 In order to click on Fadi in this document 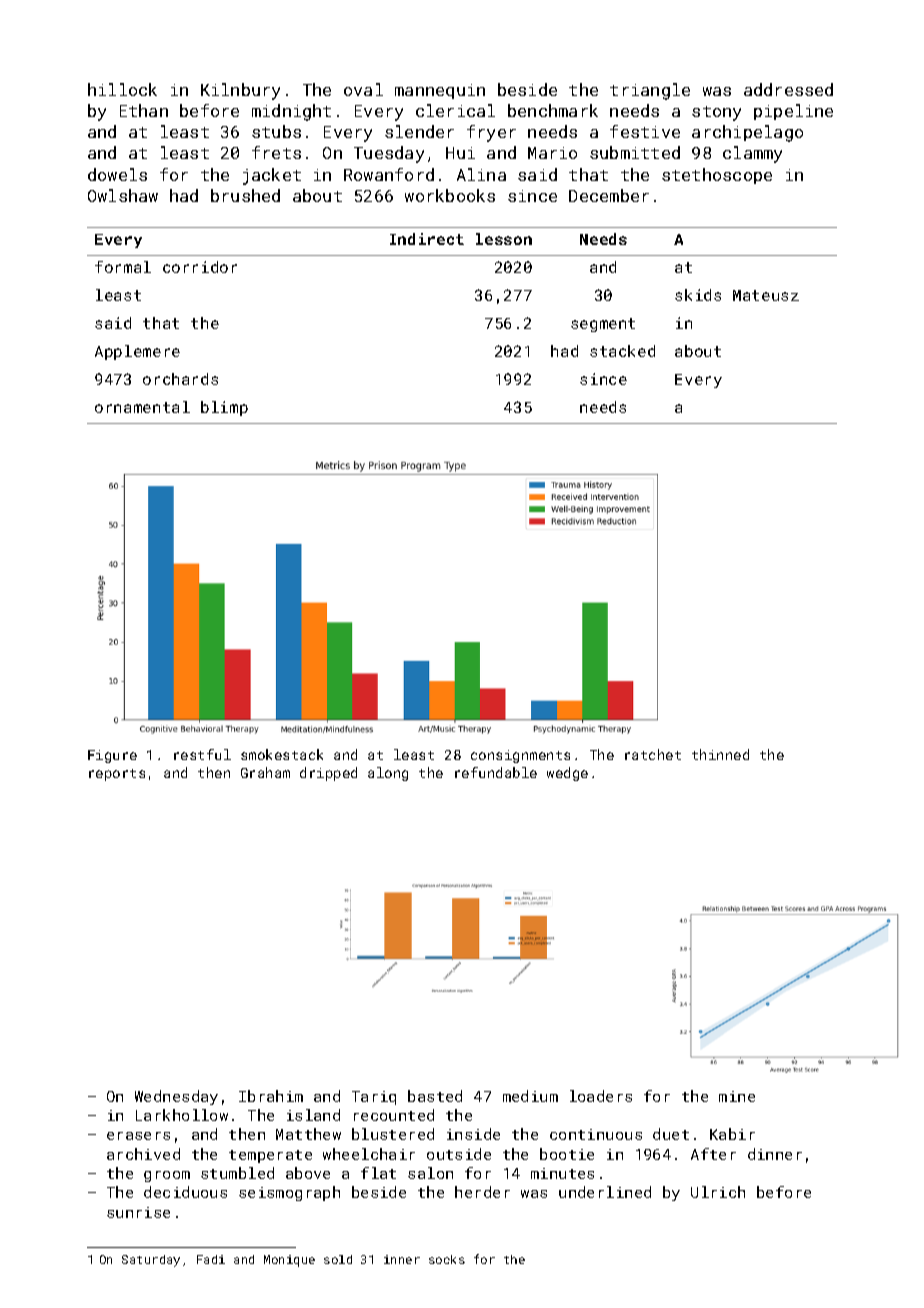, I will do `click(211, 1259)`.
